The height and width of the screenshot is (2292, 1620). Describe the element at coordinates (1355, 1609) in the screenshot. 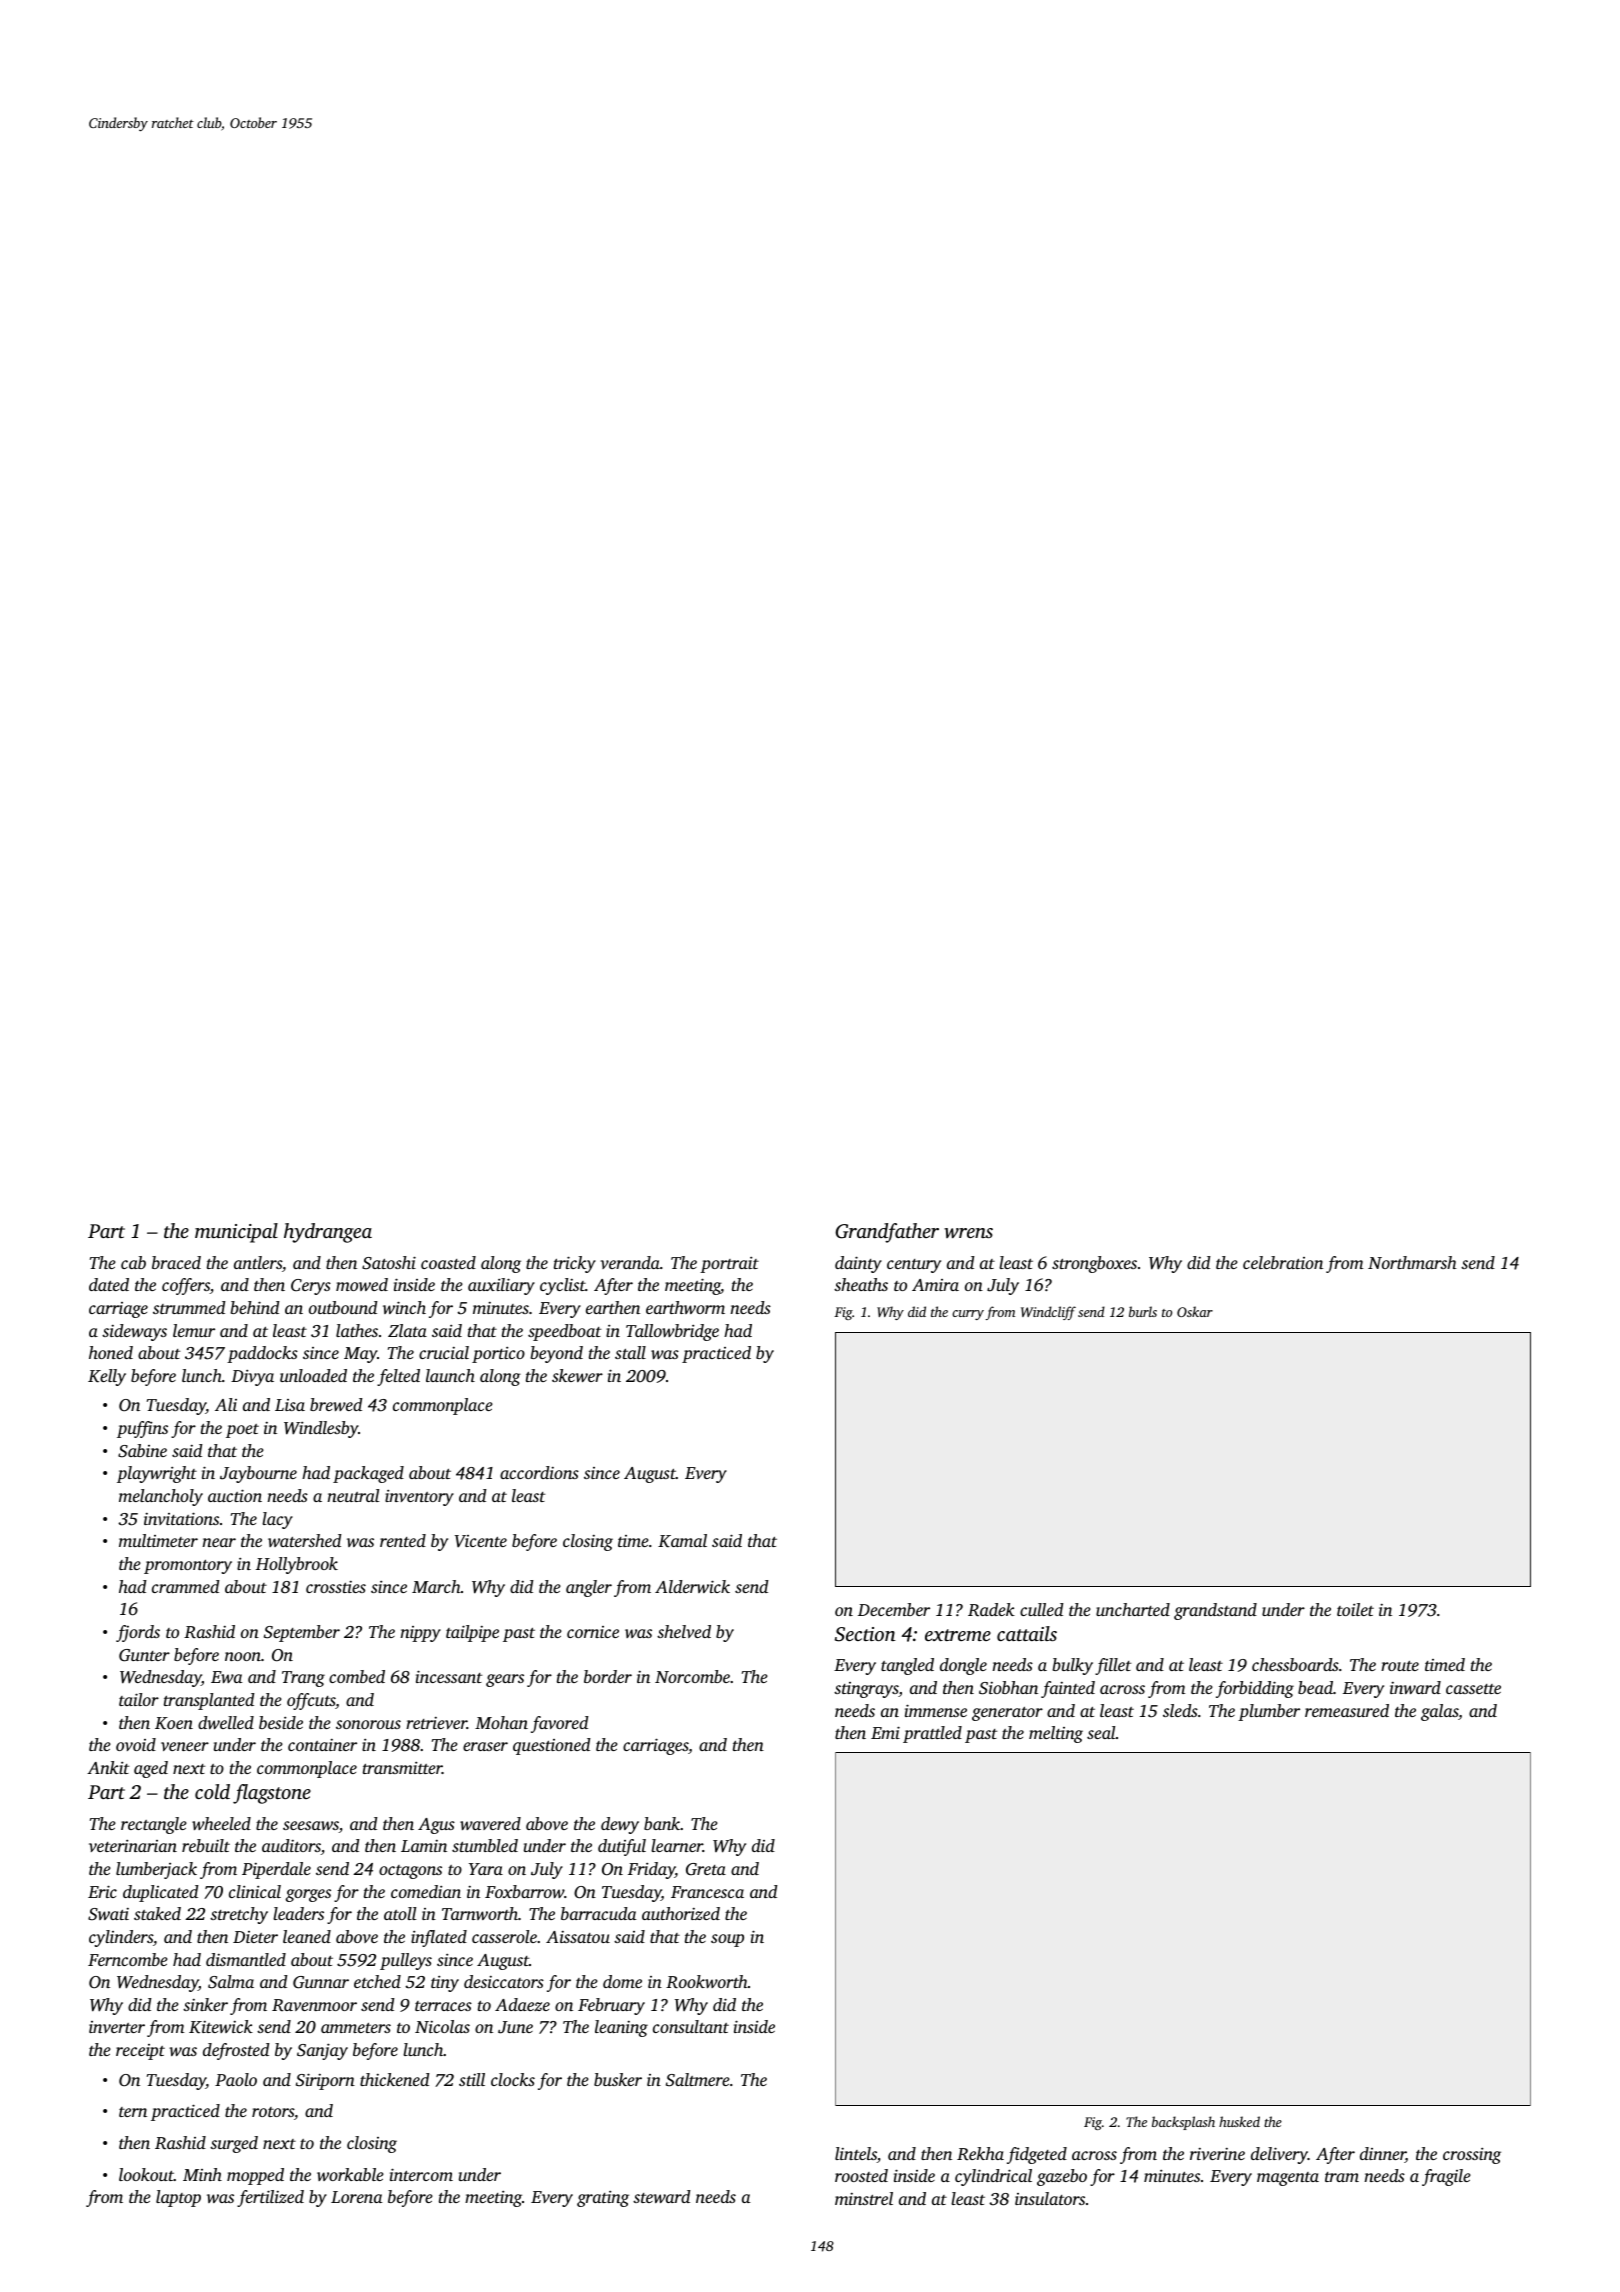

I see `toilet` at that location.
